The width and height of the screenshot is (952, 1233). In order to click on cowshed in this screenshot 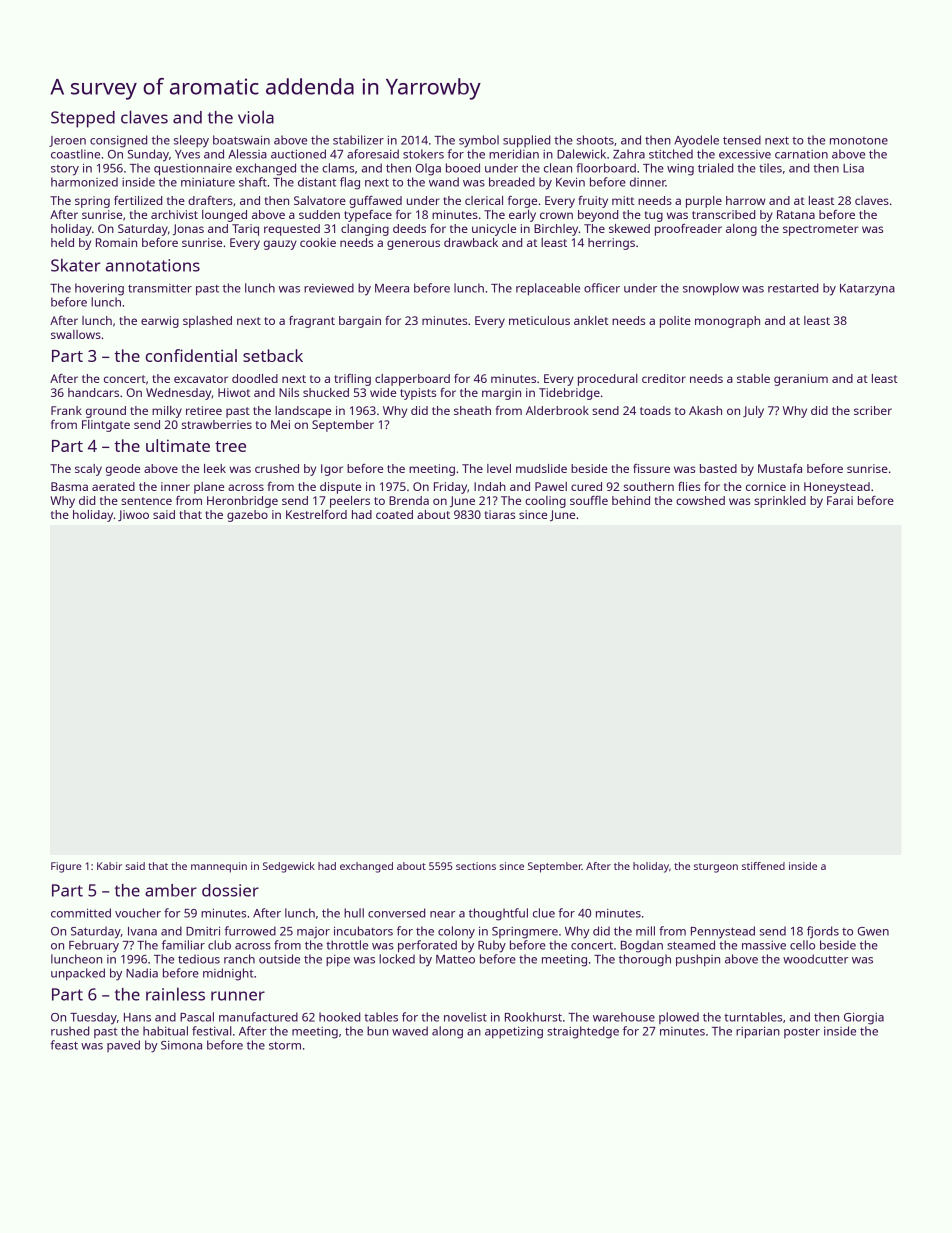, I will do `click(700, 500)`.
